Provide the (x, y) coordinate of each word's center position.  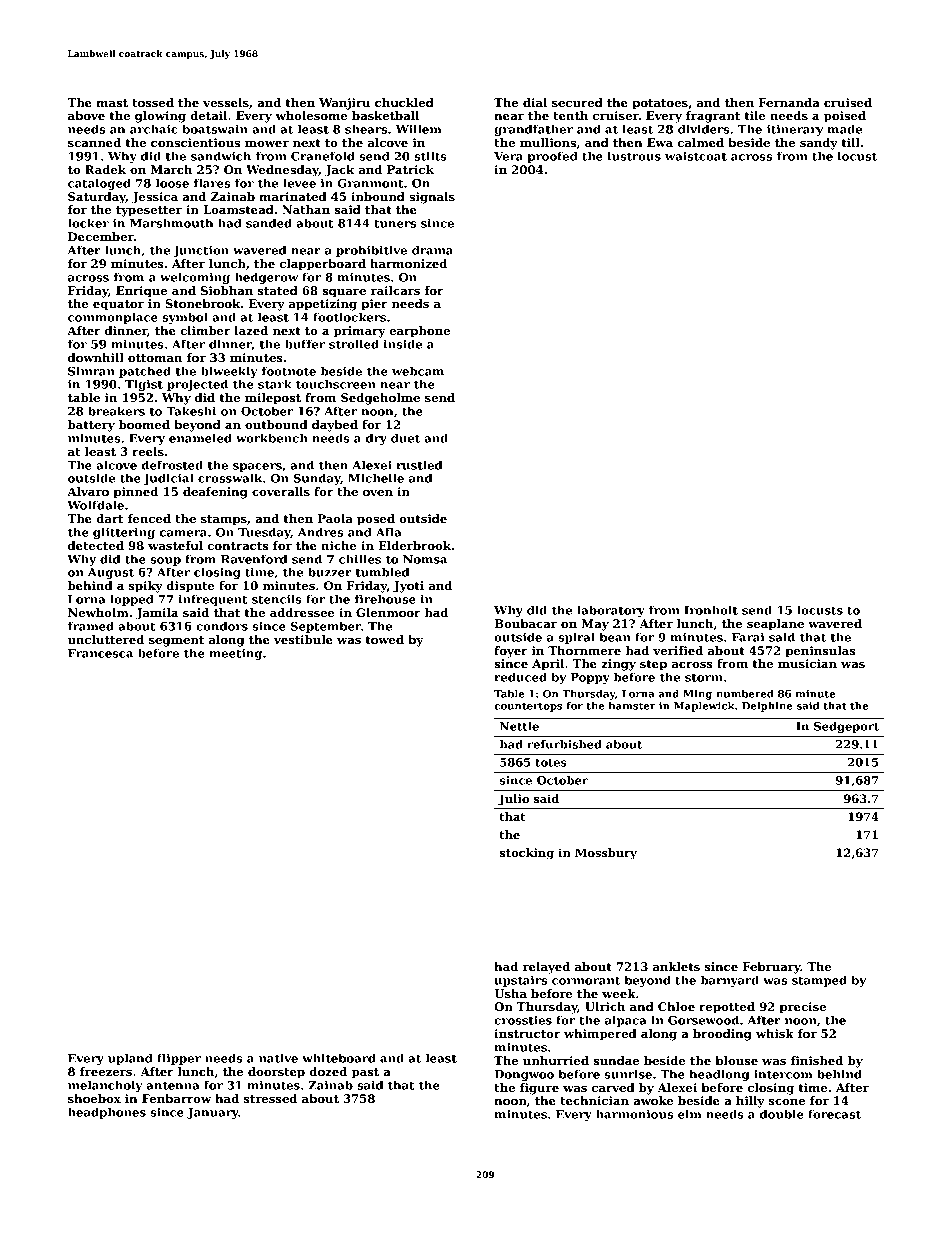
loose (172, 183)
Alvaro (88, 491)
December (101, 236)
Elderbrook (414, 545)
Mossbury (606, 854)
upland (130, 1059)
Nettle (519, 726)
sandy (819, 144)
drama (432, 250)
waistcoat (696, 156)
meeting (235, 654)
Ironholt (711, 610)
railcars (395, 290)
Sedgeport (846, 727)
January (213, 1113)
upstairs (520, 981)
